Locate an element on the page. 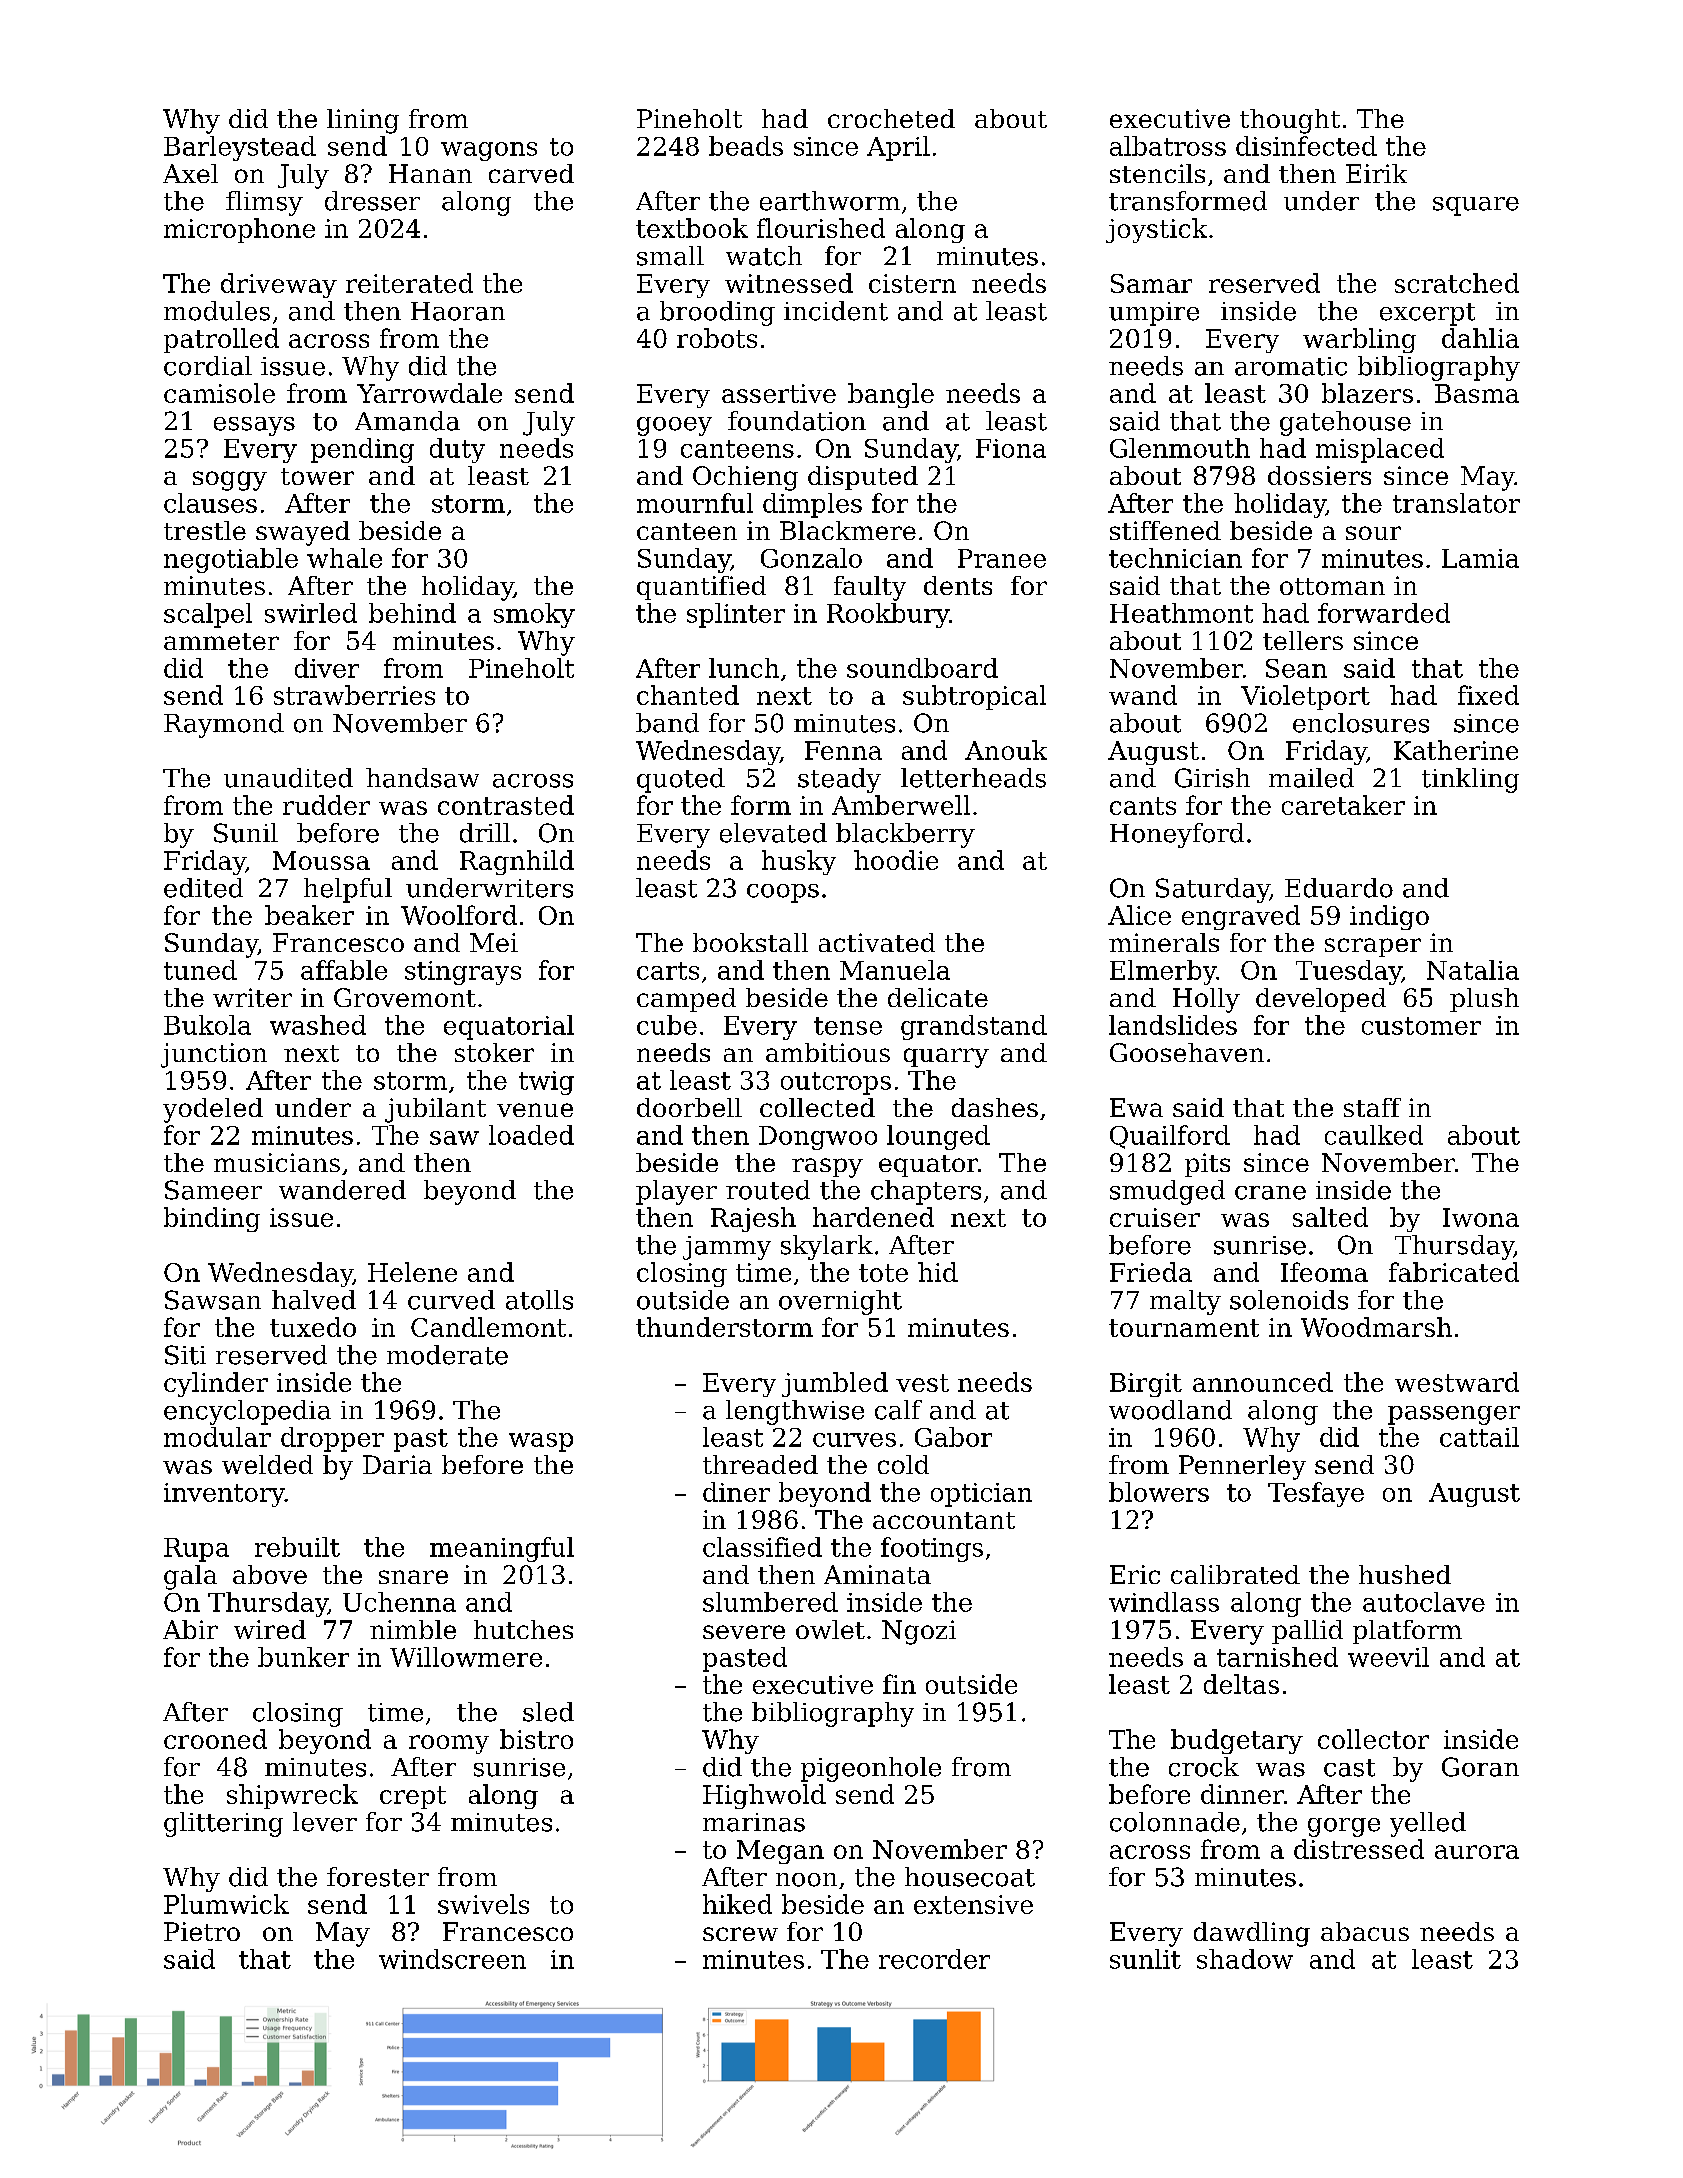  crocheted is located at coordinates (891, 118).
